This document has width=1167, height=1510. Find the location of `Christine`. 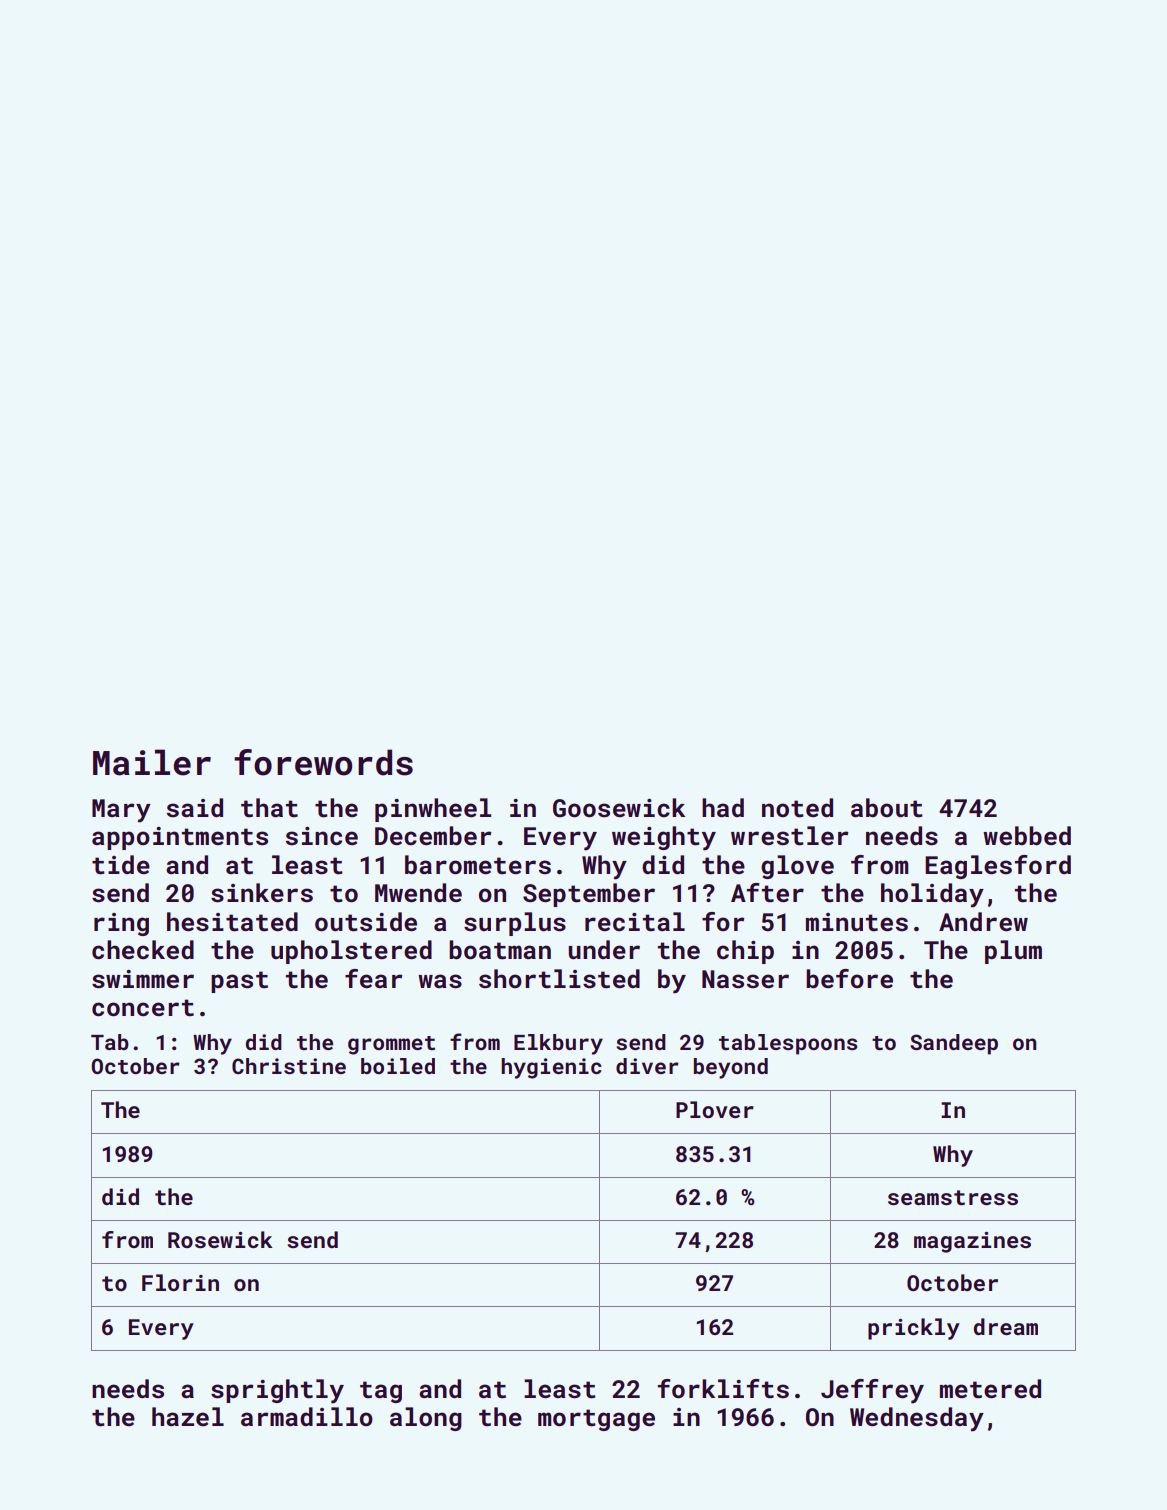

Christine is located at coordinates (289, 1066).
